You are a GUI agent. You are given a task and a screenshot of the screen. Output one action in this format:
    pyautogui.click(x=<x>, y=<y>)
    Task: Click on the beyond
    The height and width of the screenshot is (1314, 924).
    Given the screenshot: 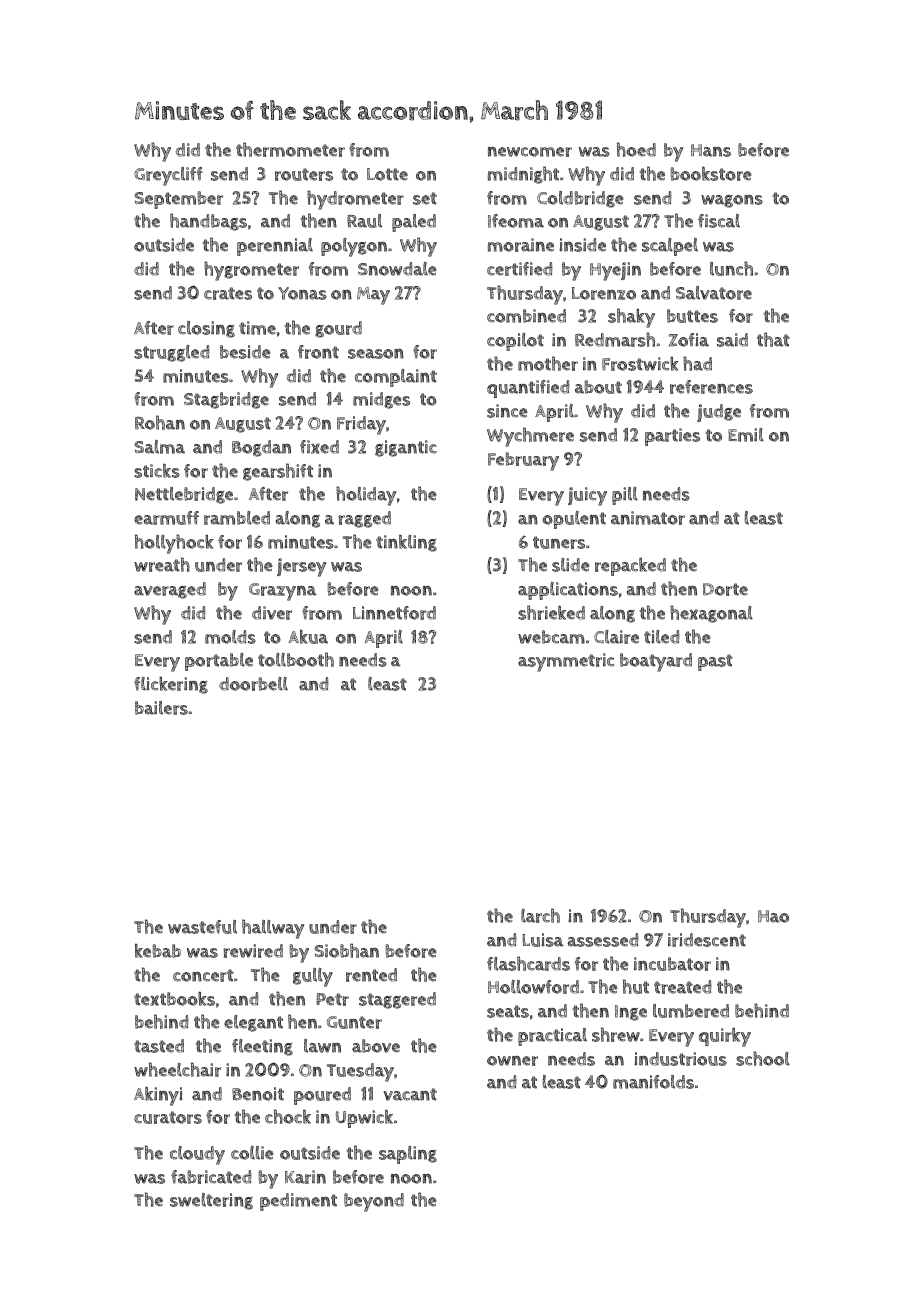 What is the action you would take?
    pyautogui.click(x=374, y=1202)
